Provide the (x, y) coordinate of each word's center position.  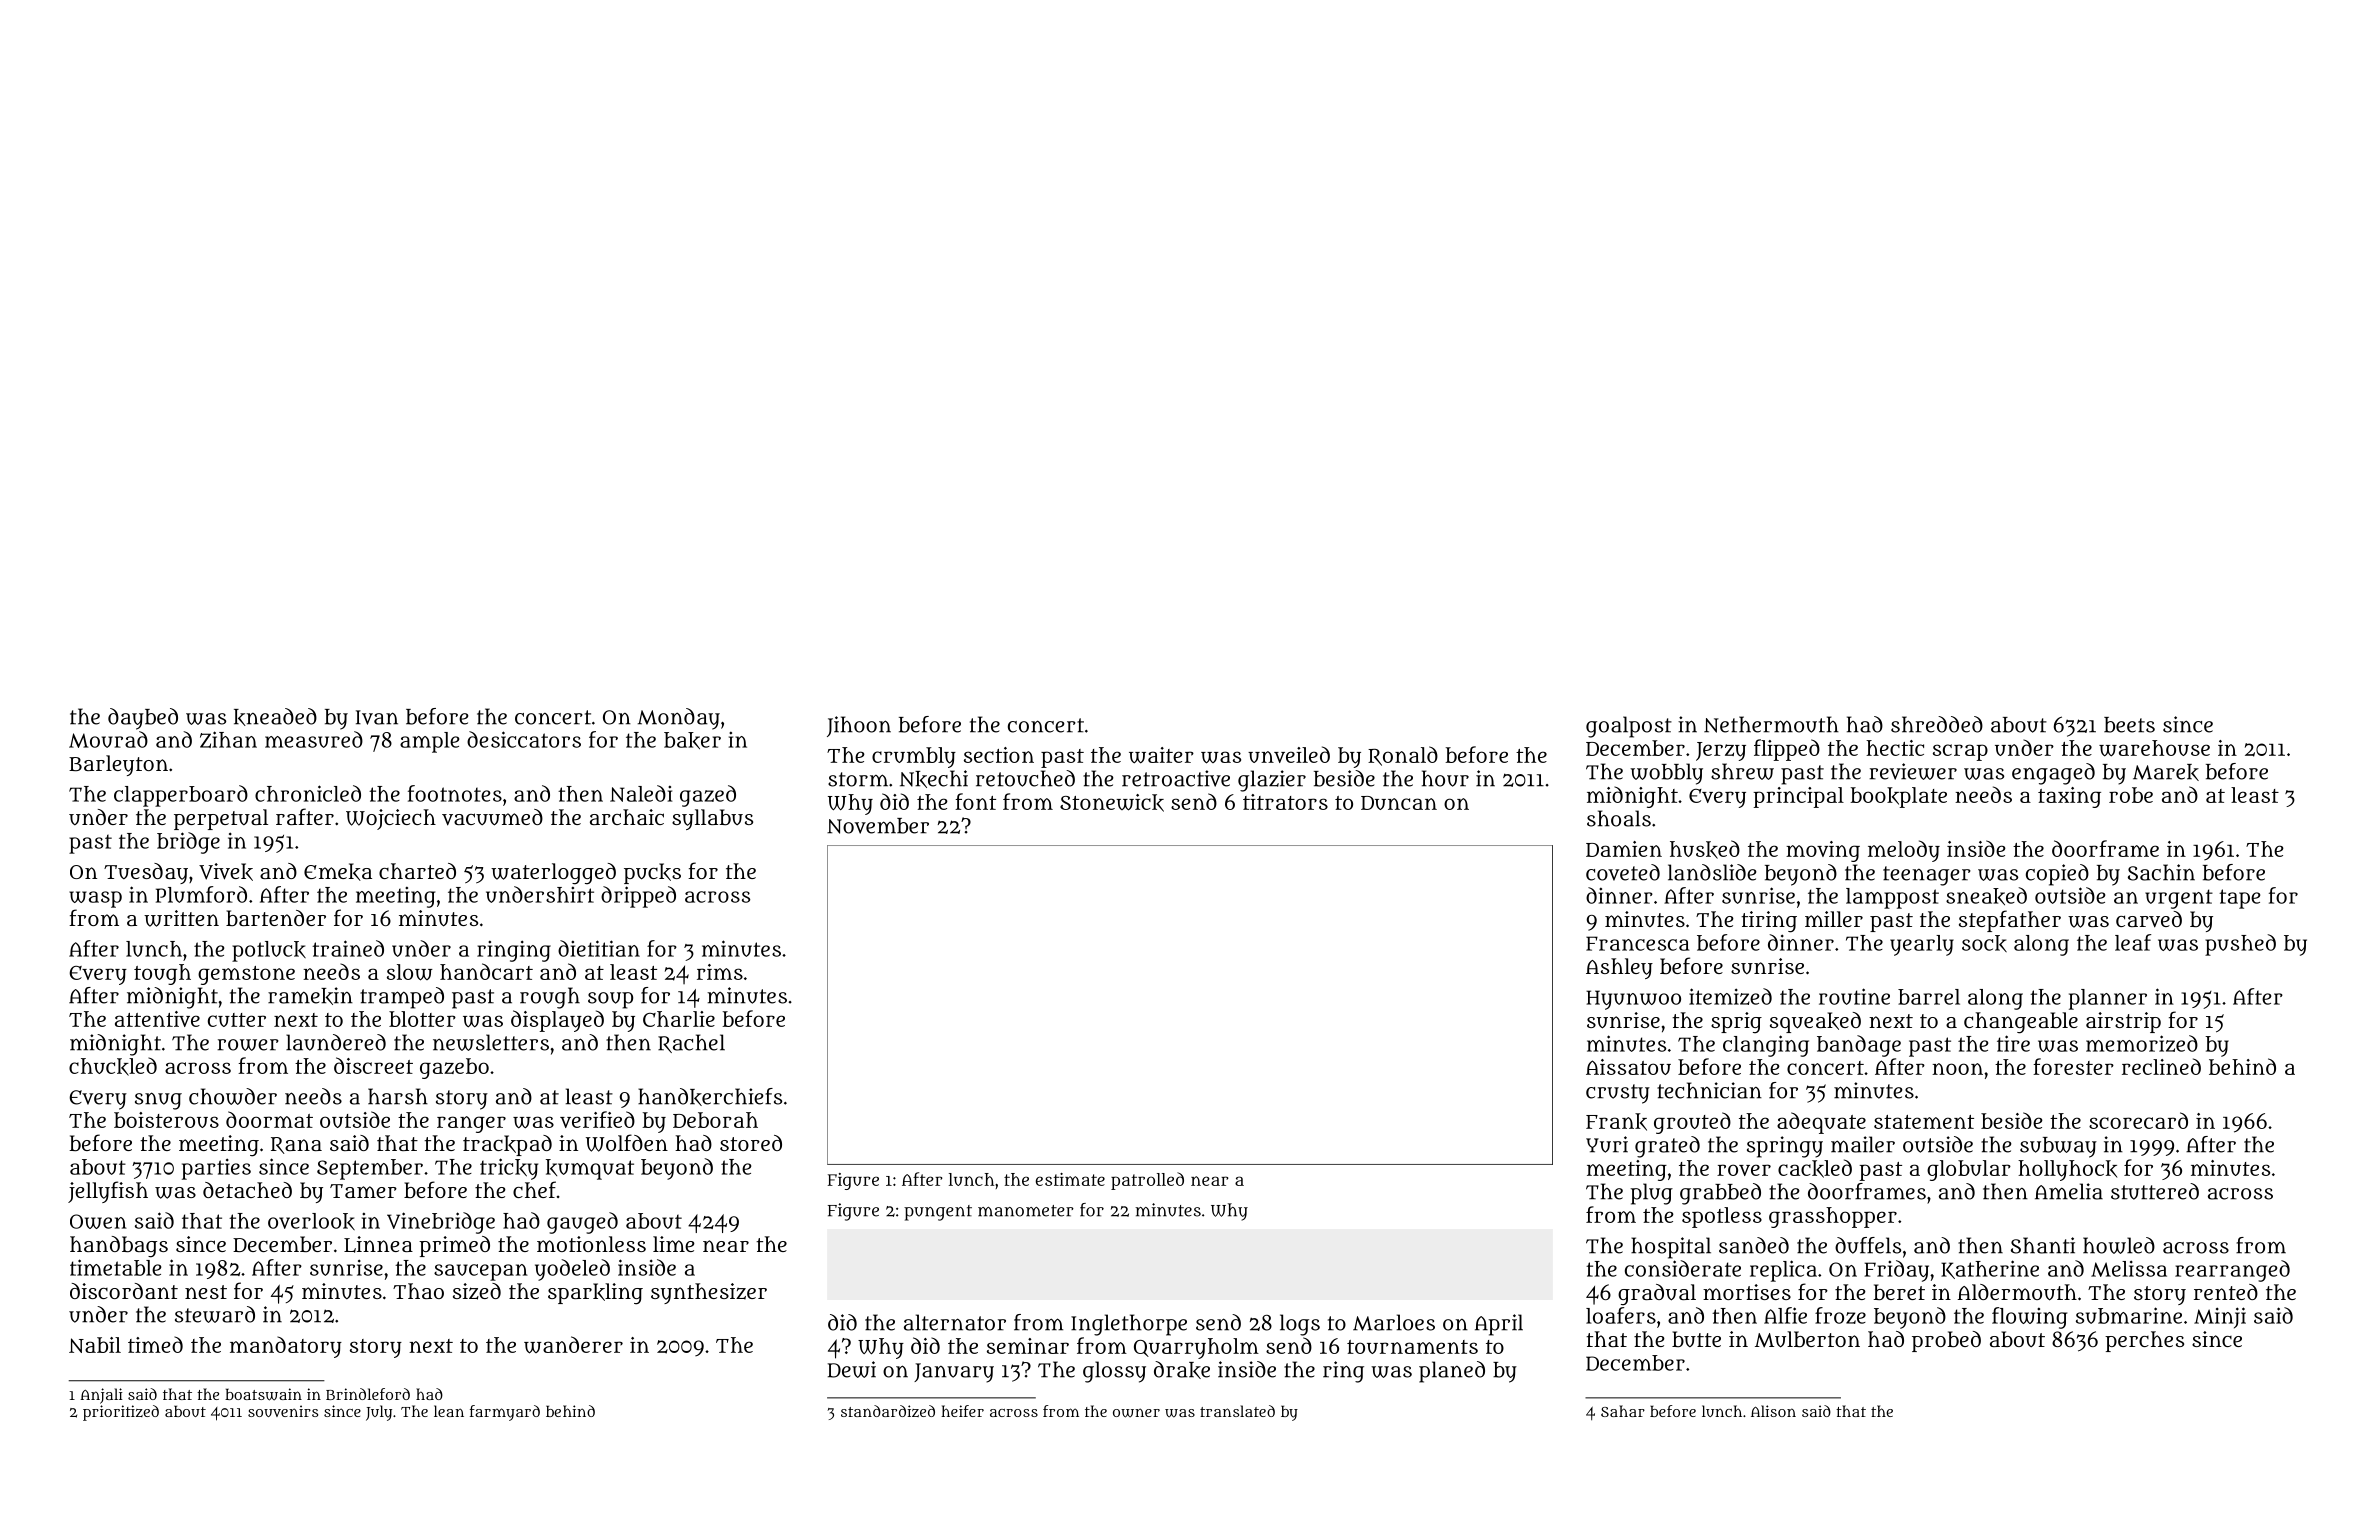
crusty (1618, 1094)
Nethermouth (1771, 724)
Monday (678, 719)
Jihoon (859, 726)
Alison (1773, 1411)
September (370, 1169)
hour (1445, 778)
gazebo (454, 1068)
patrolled (1147, 1181)
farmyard (505, 1413)
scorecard (2138, 1120)
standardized (888, 1411)
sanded (1754, 1245)
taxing (2069, 797)
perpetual (221, 819)
